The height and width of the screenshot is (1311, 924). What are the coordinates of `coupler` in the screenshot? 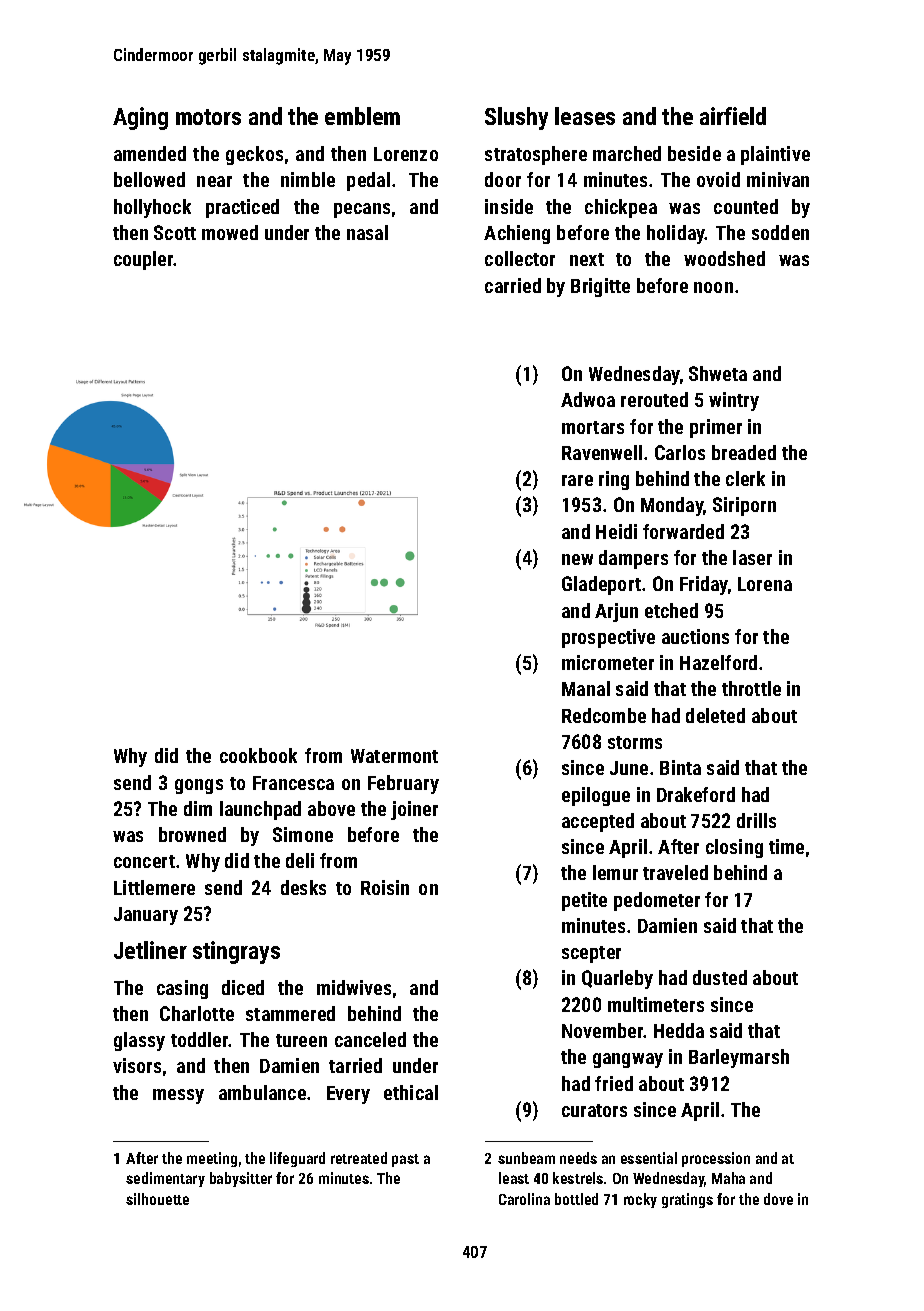 It's located at (144, 260).
